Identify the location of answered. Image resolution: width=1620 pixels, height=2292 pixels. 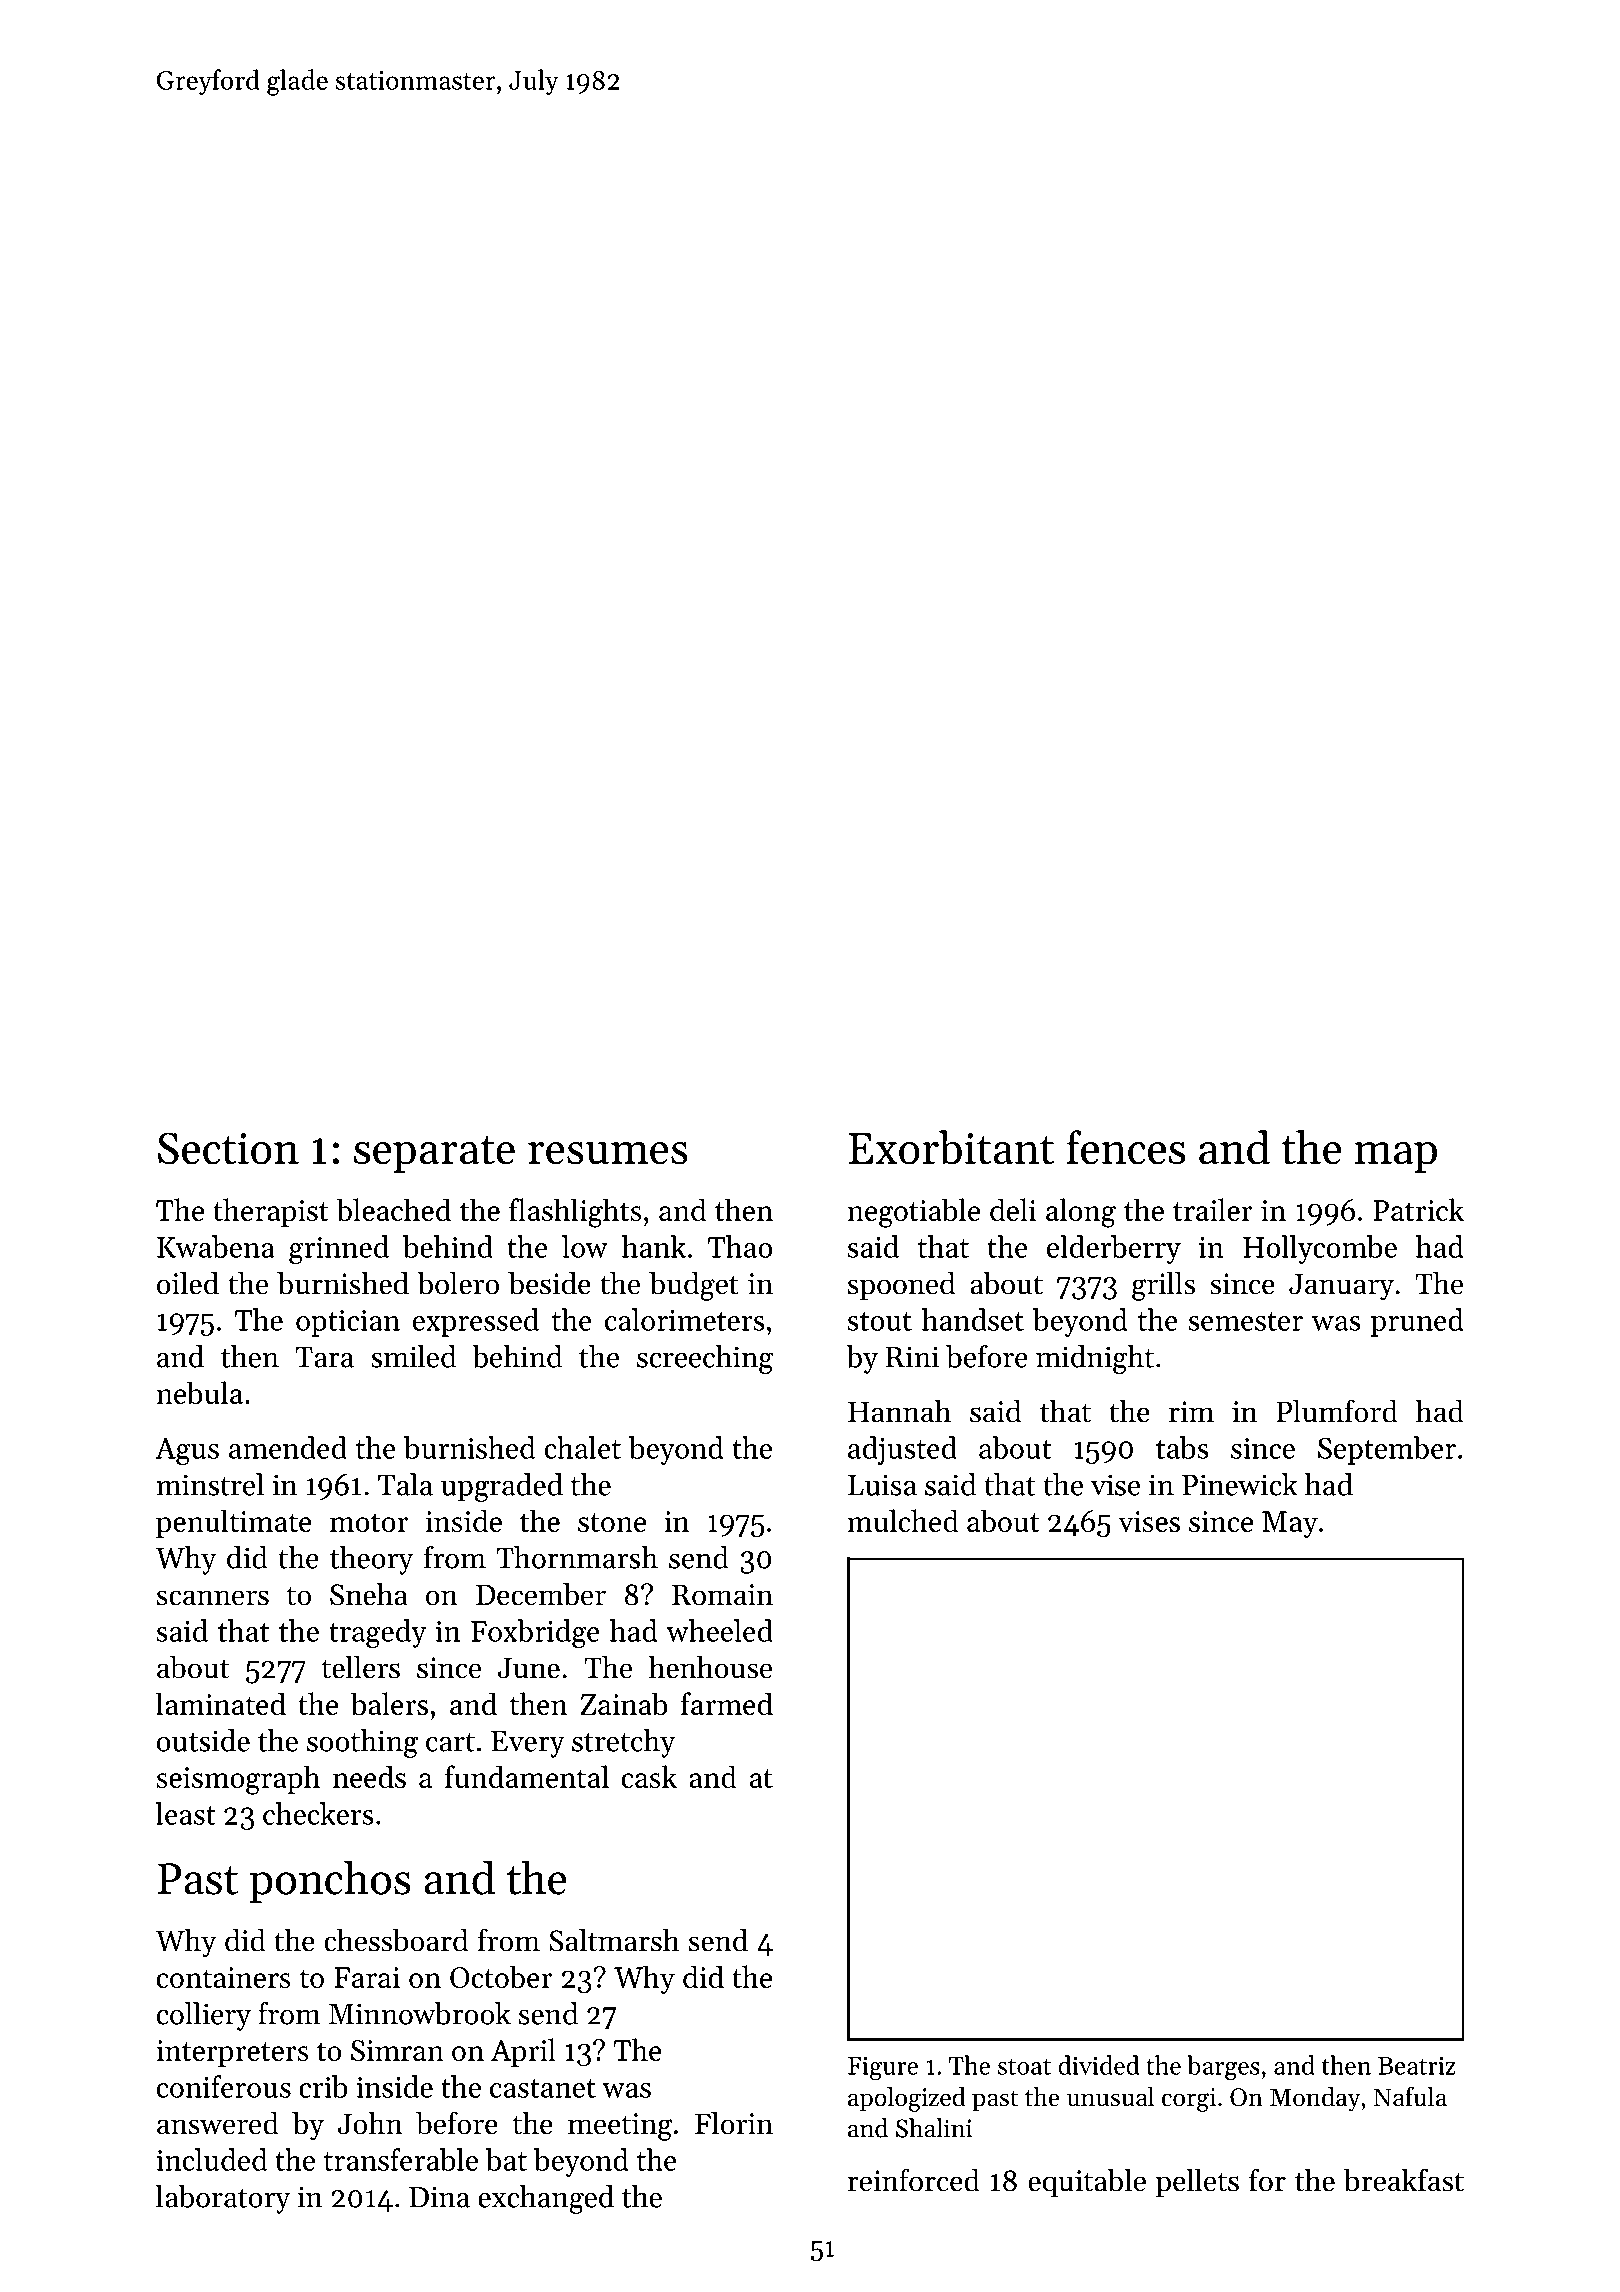
(218, 2123).
